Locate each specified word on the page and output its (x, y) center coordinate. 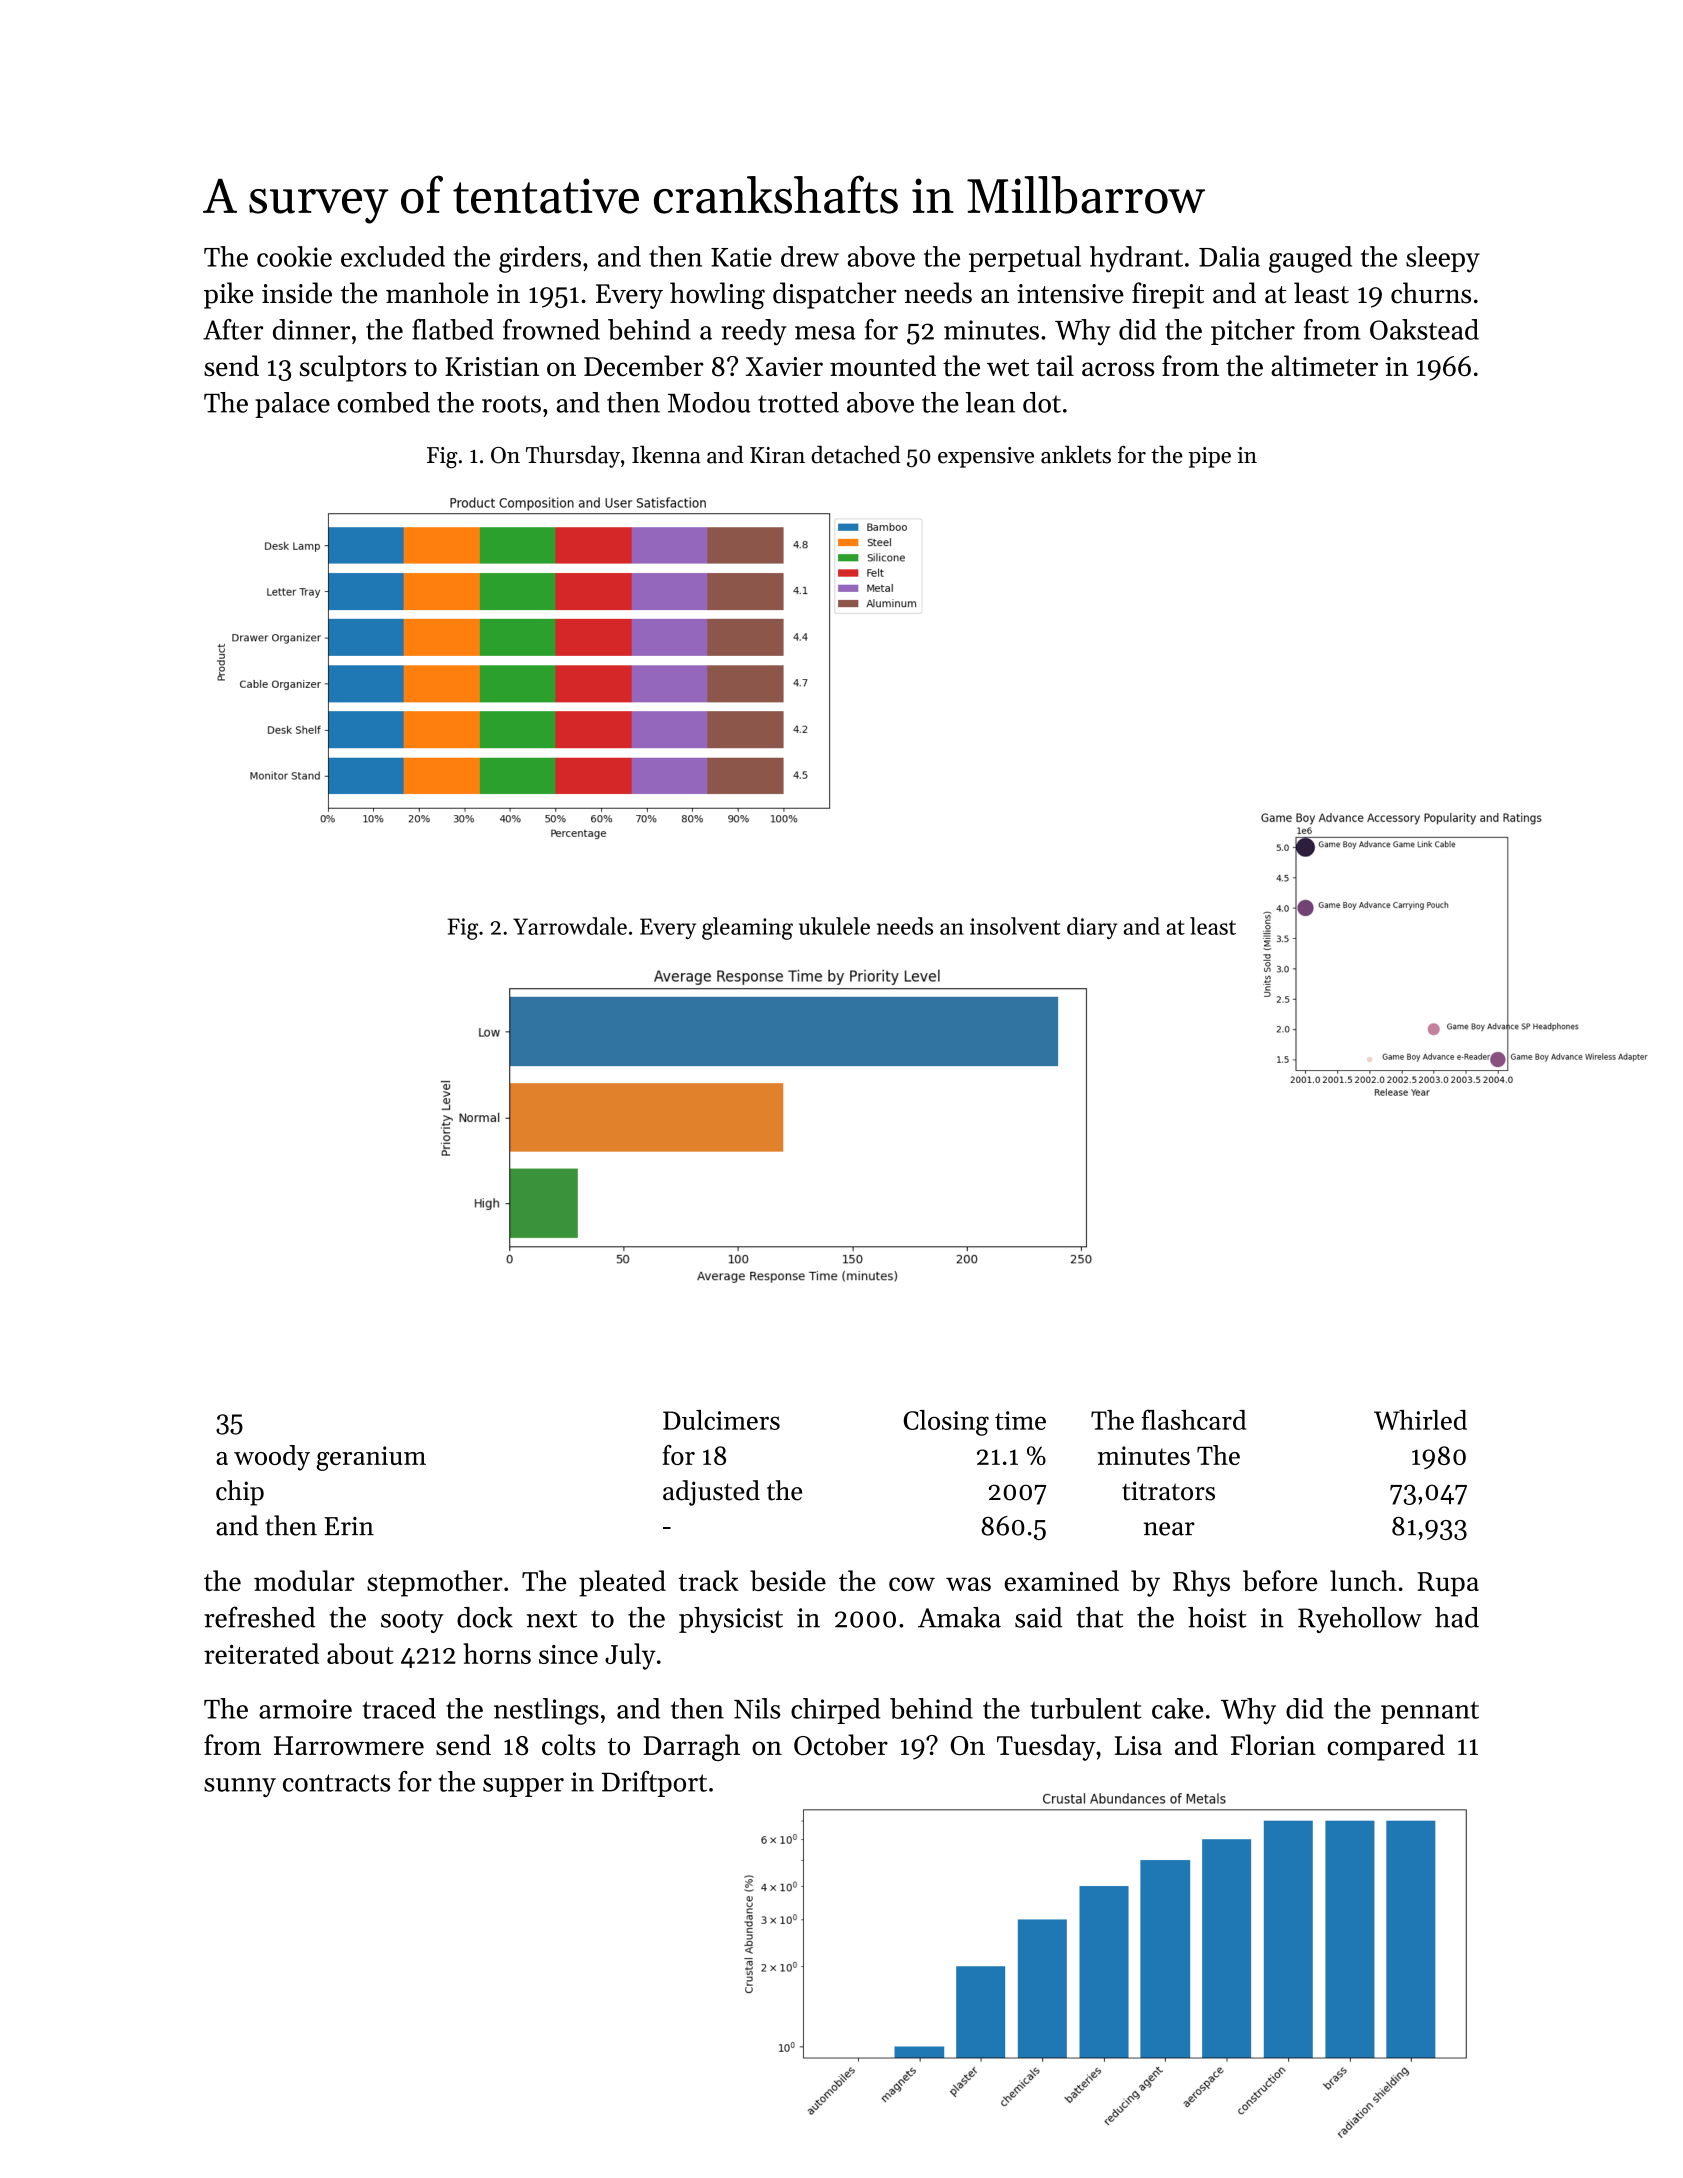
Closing (946, 1423)
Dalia (1229, 256)
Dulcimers (721, 1420)
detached (856, 454)
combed (383, 402)
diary (1092, 928)
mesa (825, 333)
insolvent (1015, 926)
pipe (1209, 457)
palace (292, 405)
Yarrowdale (570, 926)
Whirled (1420, 1420)
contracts (336, 1783)
